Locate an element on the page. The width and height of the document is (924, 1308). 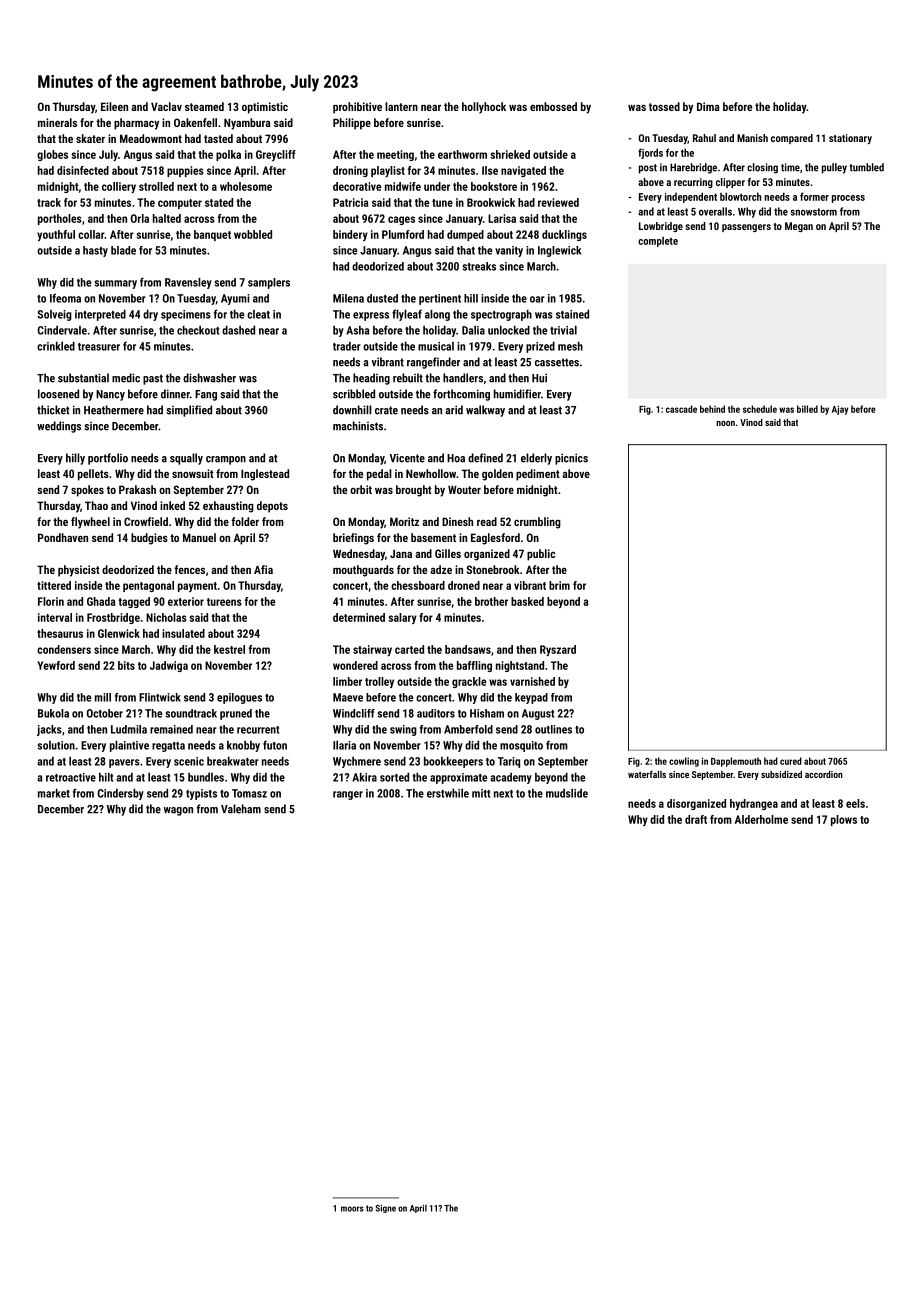
stationary is located at coordinates (850, 139).
